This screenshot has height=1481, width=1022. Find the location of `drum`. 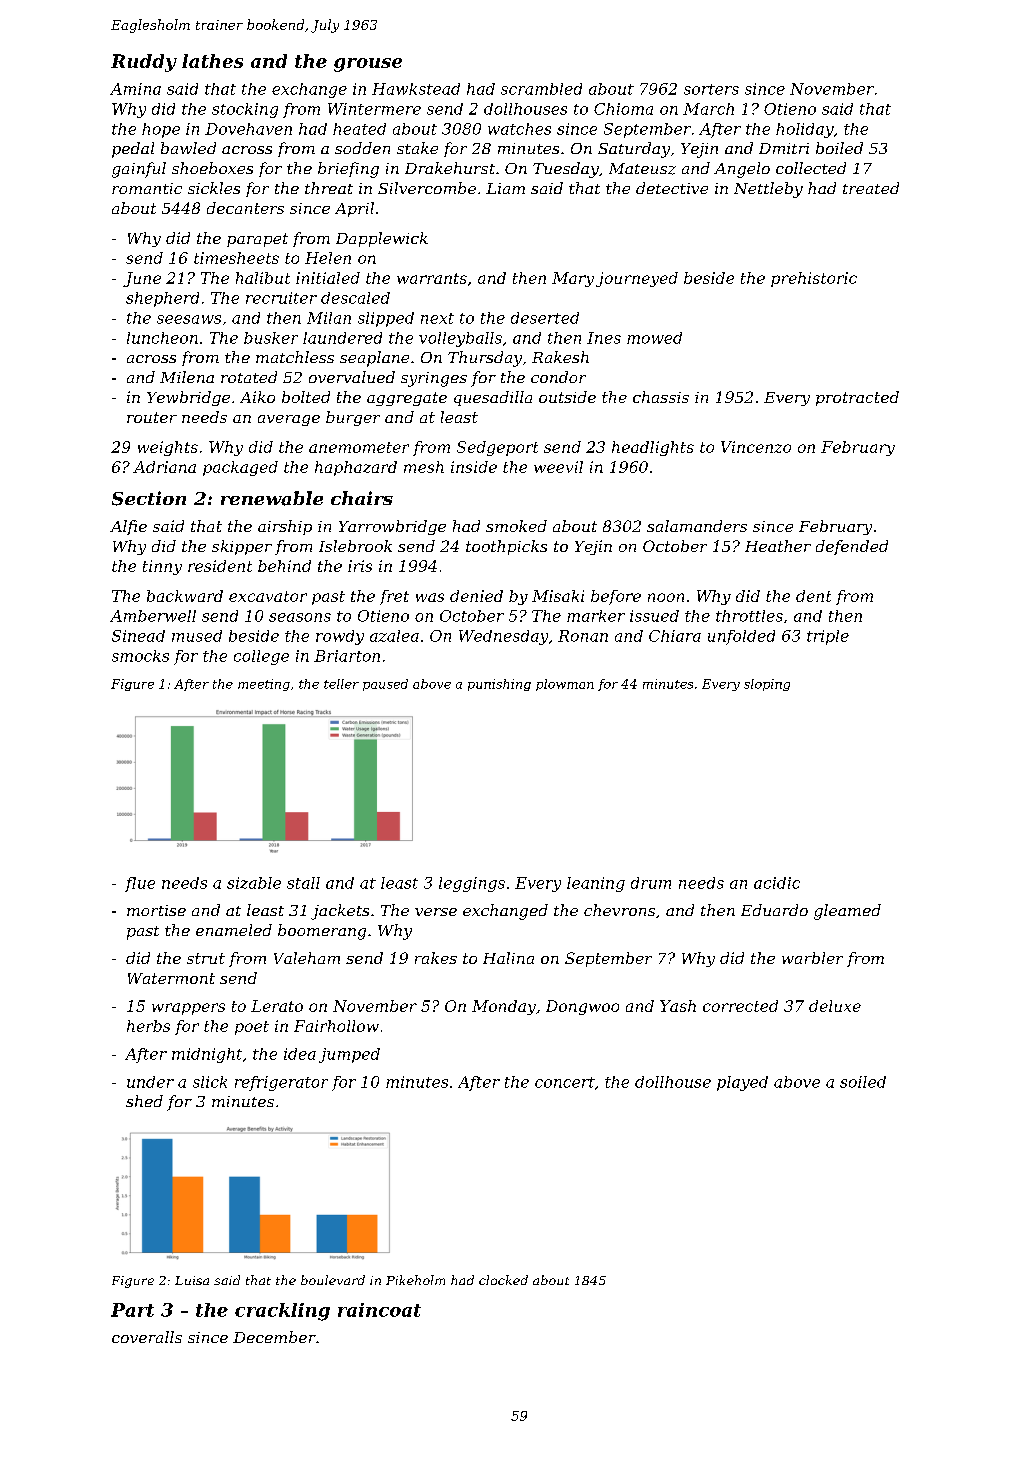

drum is located at coordinates (651, 883).
